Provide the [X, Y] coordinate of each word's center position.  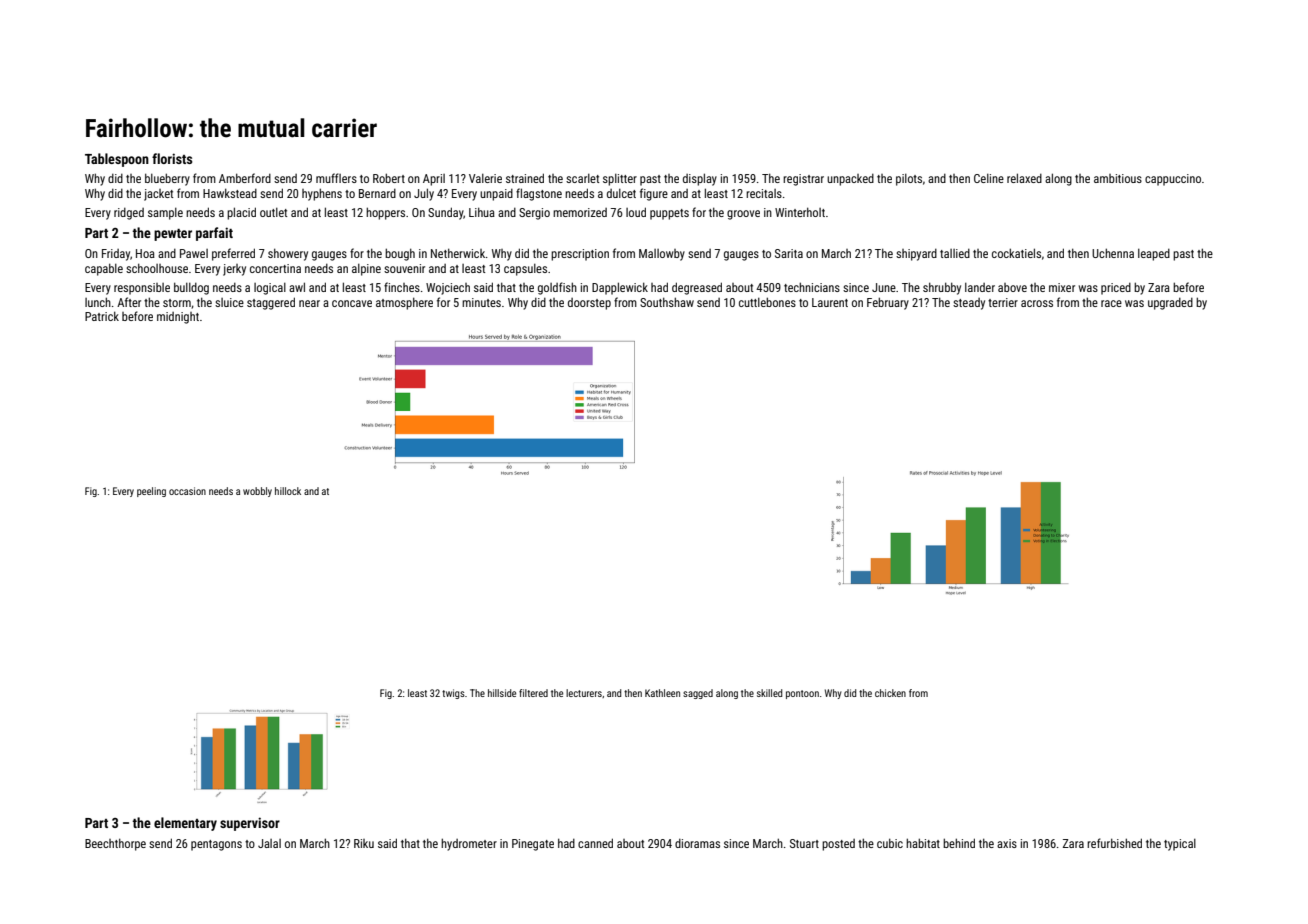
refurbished [1114, 843]
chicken [890, 693]
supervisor [250, 824]
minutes [481, 302]
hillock [288, 491]
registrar [803, 180]
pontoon [802, 694]
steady [969, 304]
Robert [389, 178]
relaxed [1024, 178]
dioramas [697, 843]
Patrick [102, 316]
